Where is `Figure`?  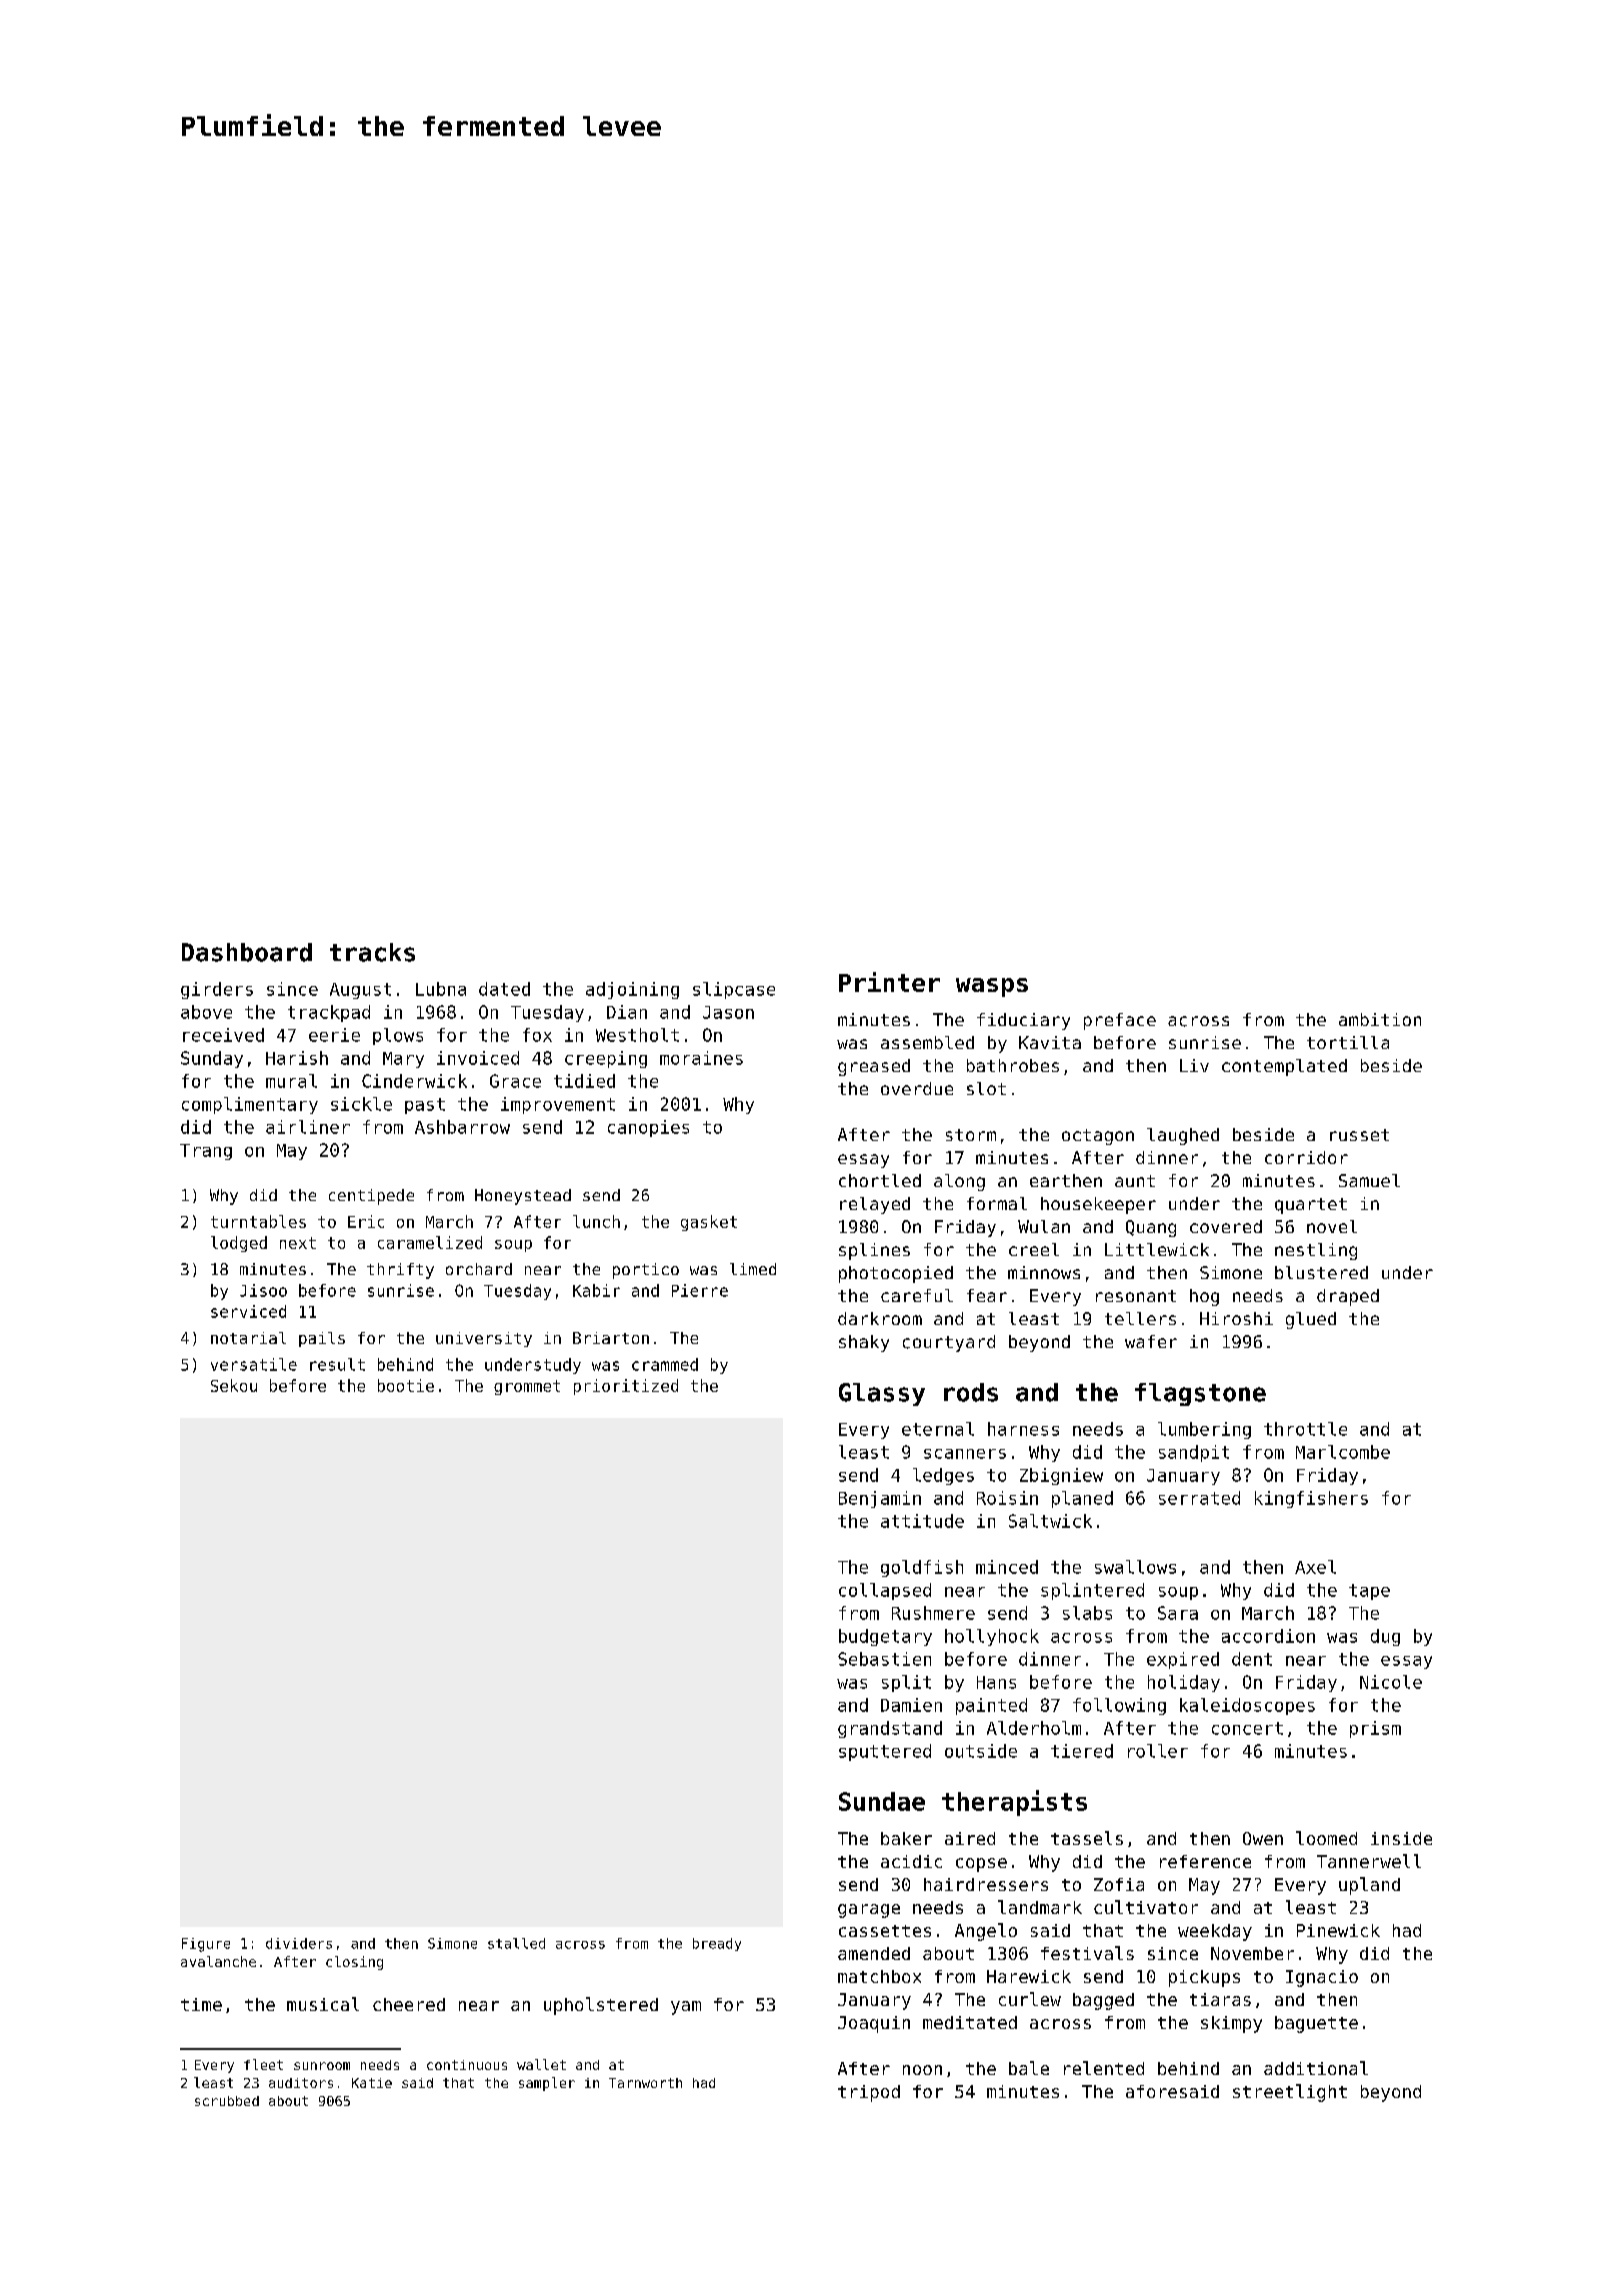
Figure is located at coordinates (206, 1945).
